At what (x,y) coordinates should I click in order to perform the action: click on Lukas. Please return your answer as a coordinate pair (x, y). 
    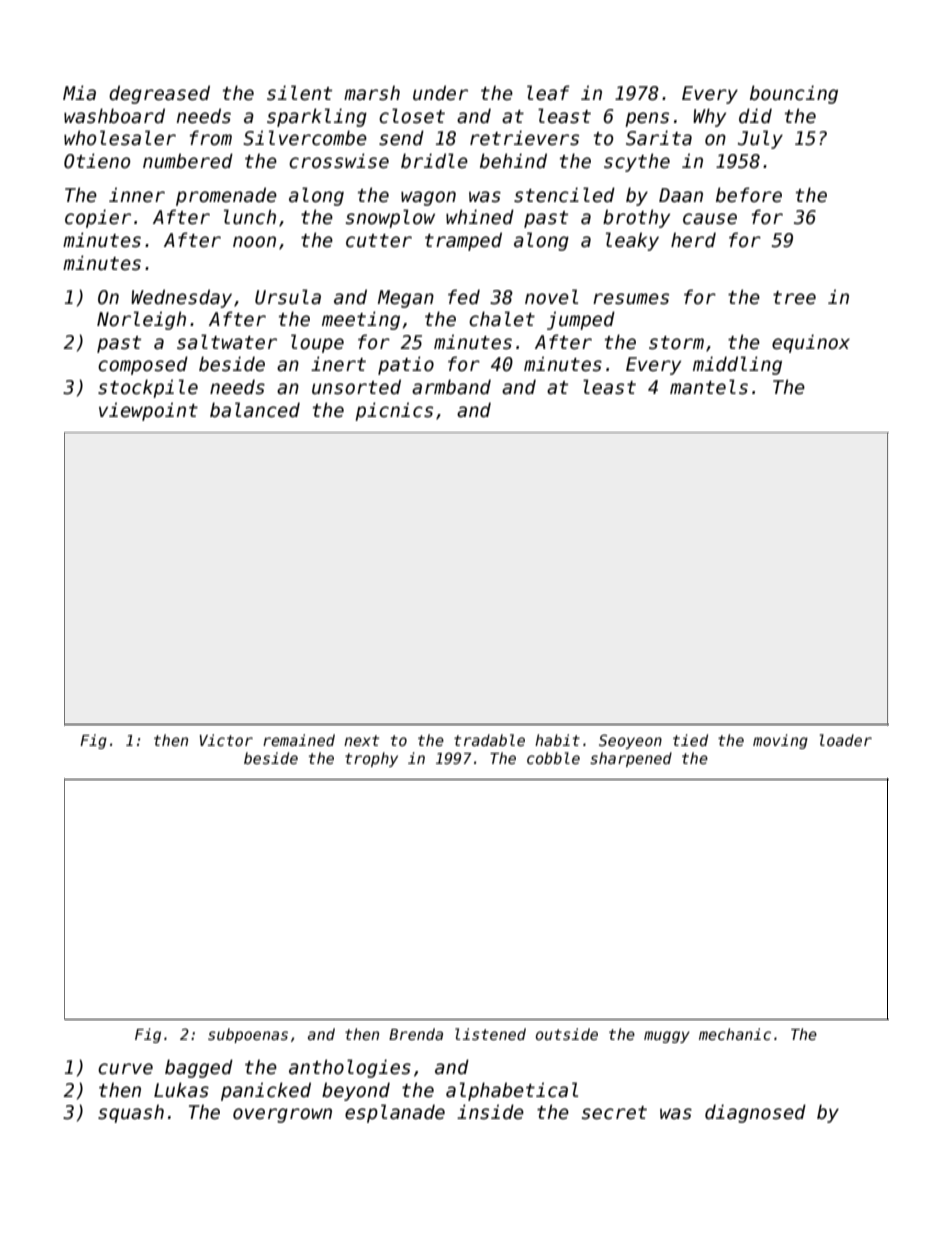
    Looking at the image, I should click on (181, 1090).
